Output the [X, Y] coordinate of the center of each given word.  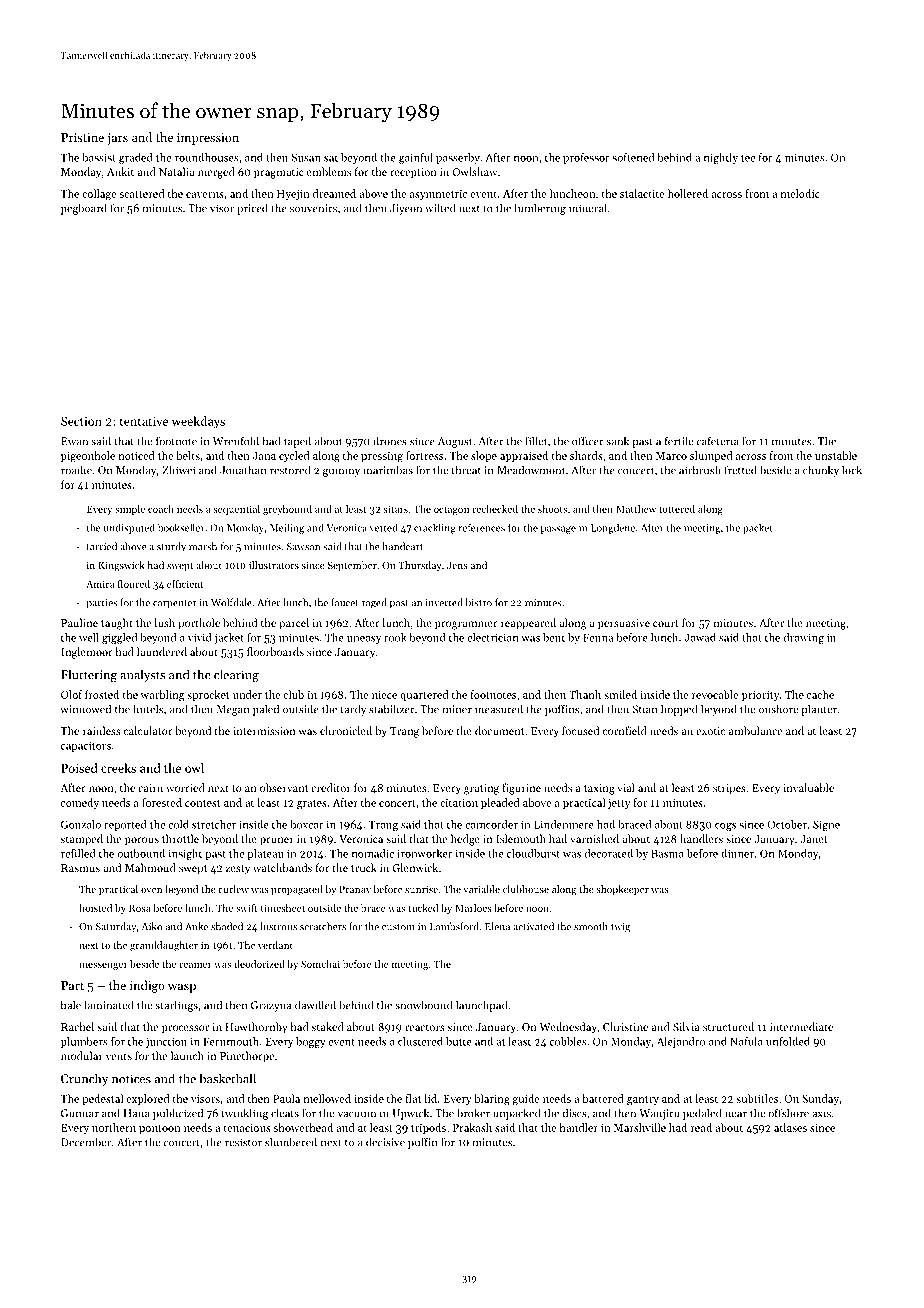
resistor [243, 1142]
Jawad [700, 637]
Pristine [82, 137]
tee [748, 158]
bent [554, 637]
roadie [76, 470]
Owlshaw [475, 171]
